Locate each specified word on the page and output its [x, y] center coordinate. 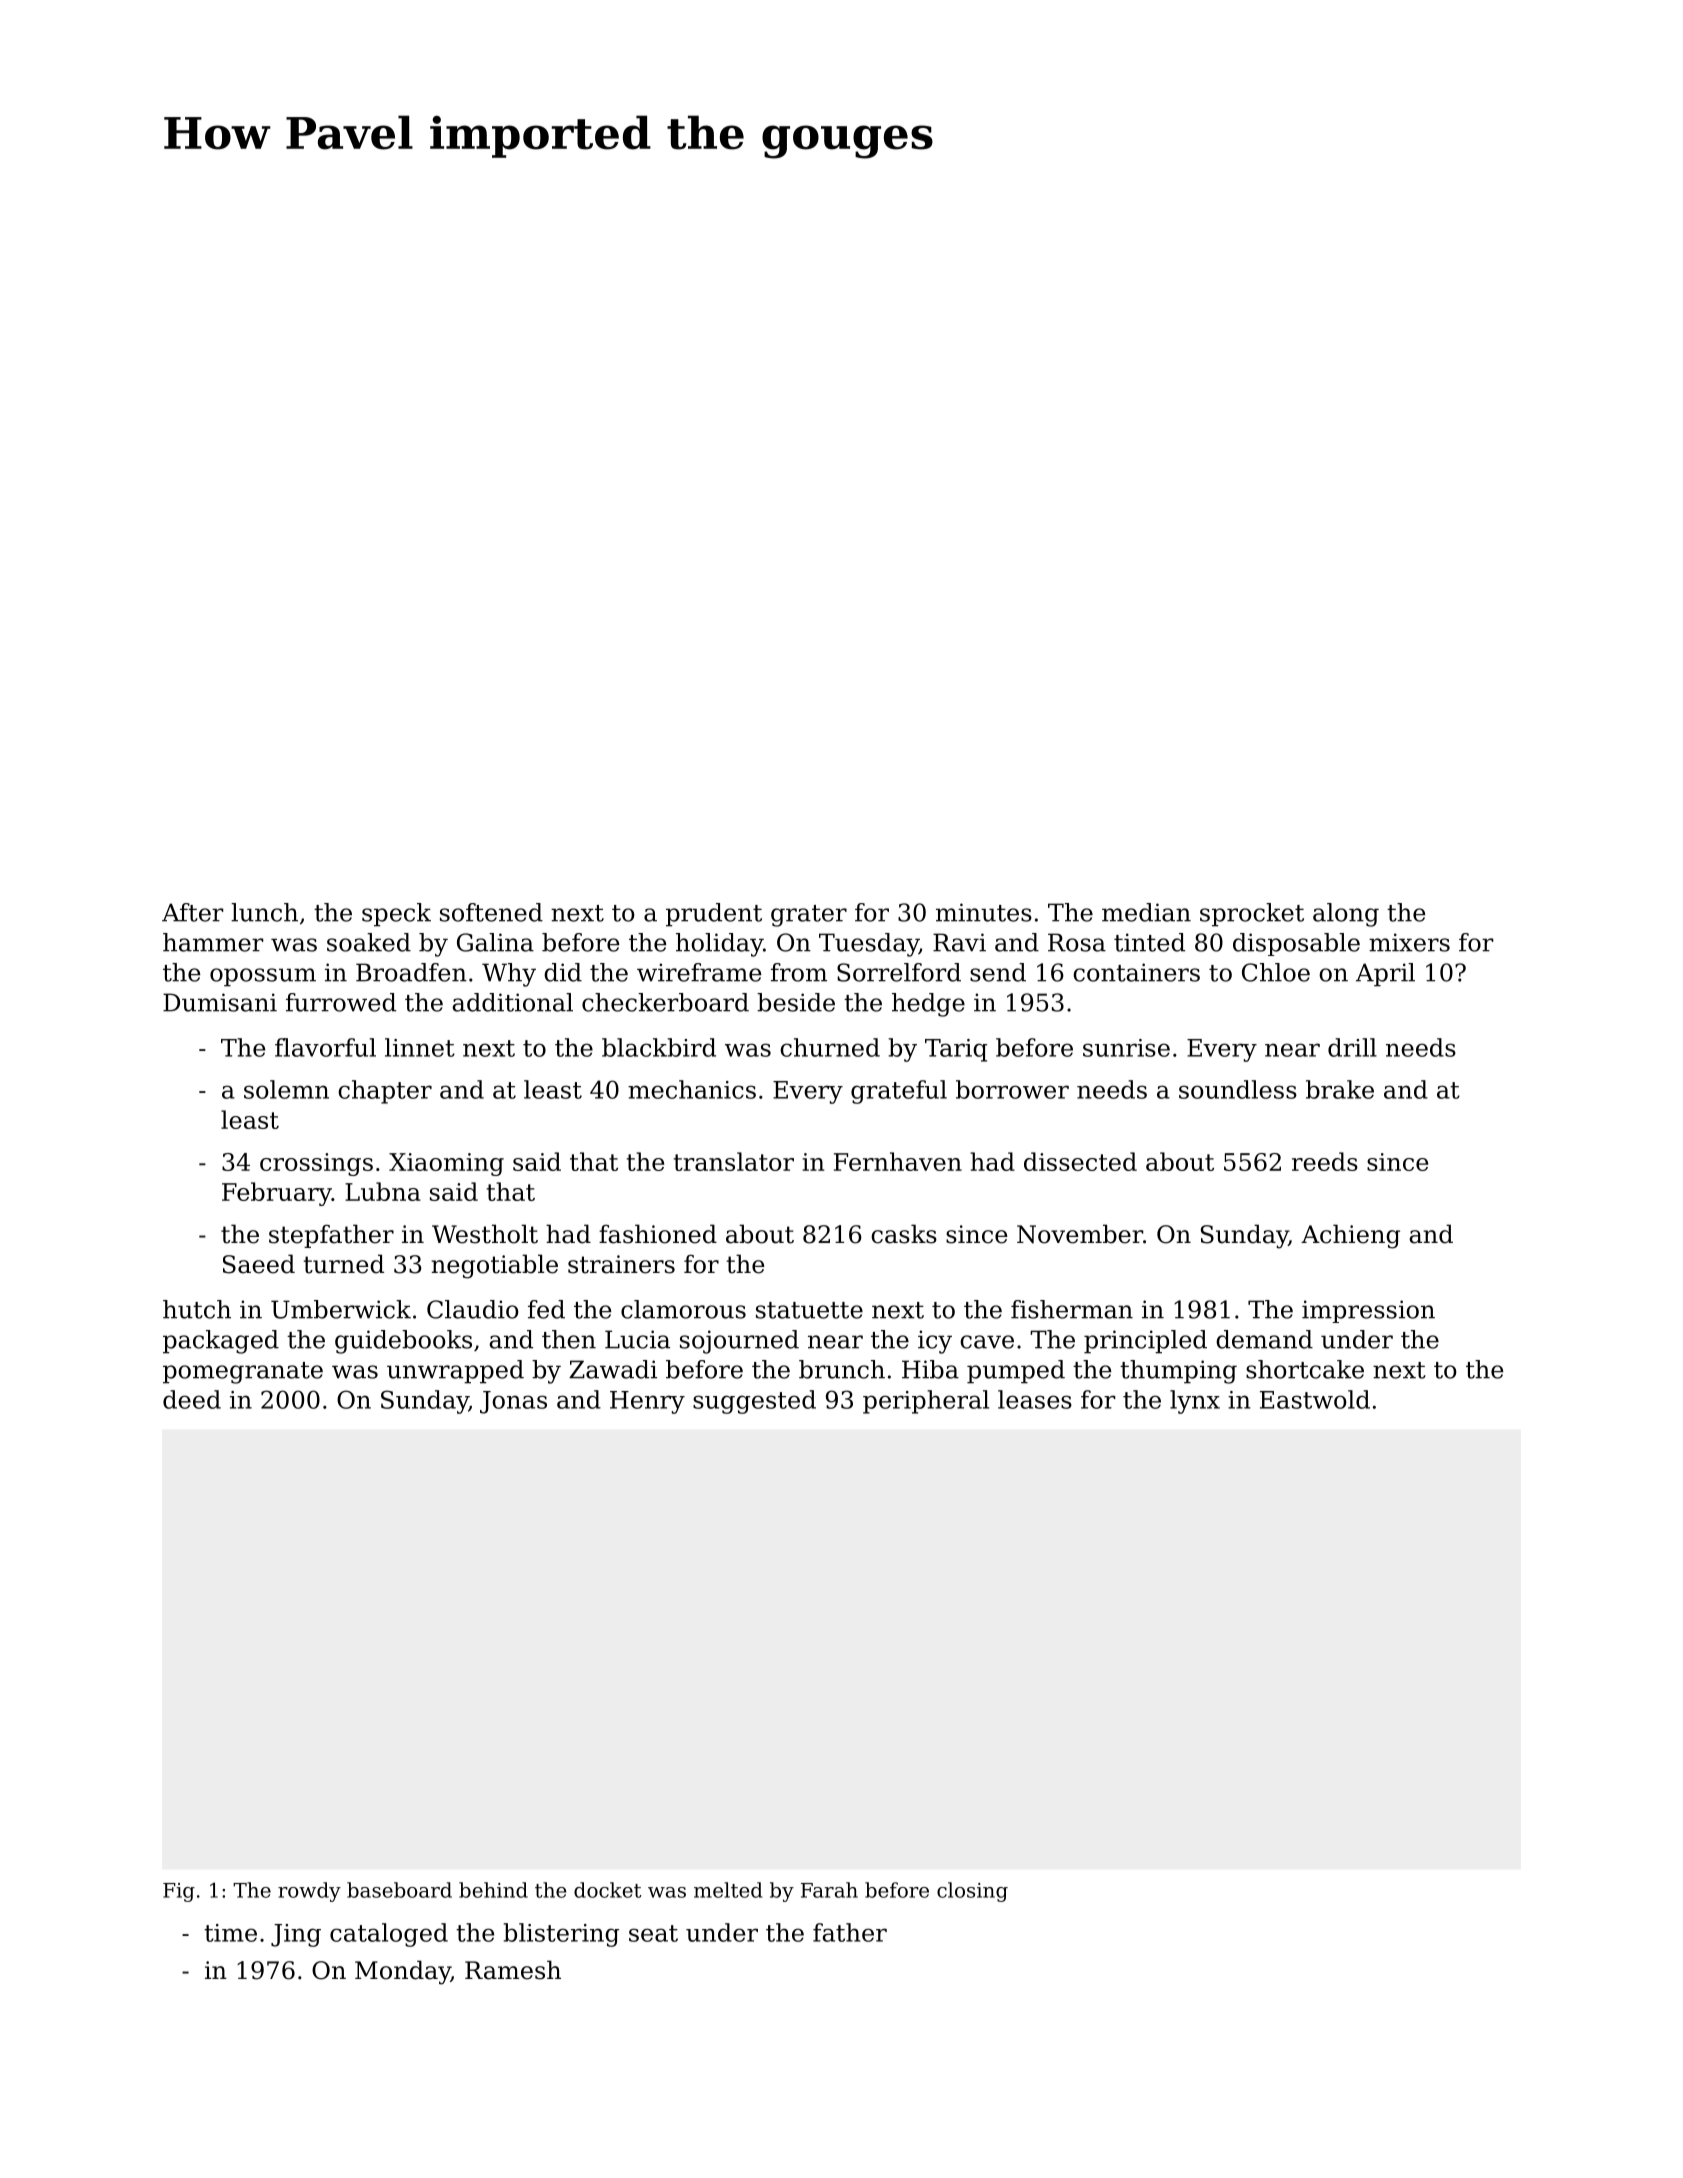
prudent [714, 915]
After [193, 912]
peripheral [926, 1402]
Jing [296, 1935]
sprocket [1252, 915]
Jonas [513, 1402]
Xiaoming [446, 1164]
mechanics [692, 1089]
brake [1340, 1089]
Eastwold [1315, 1399]
